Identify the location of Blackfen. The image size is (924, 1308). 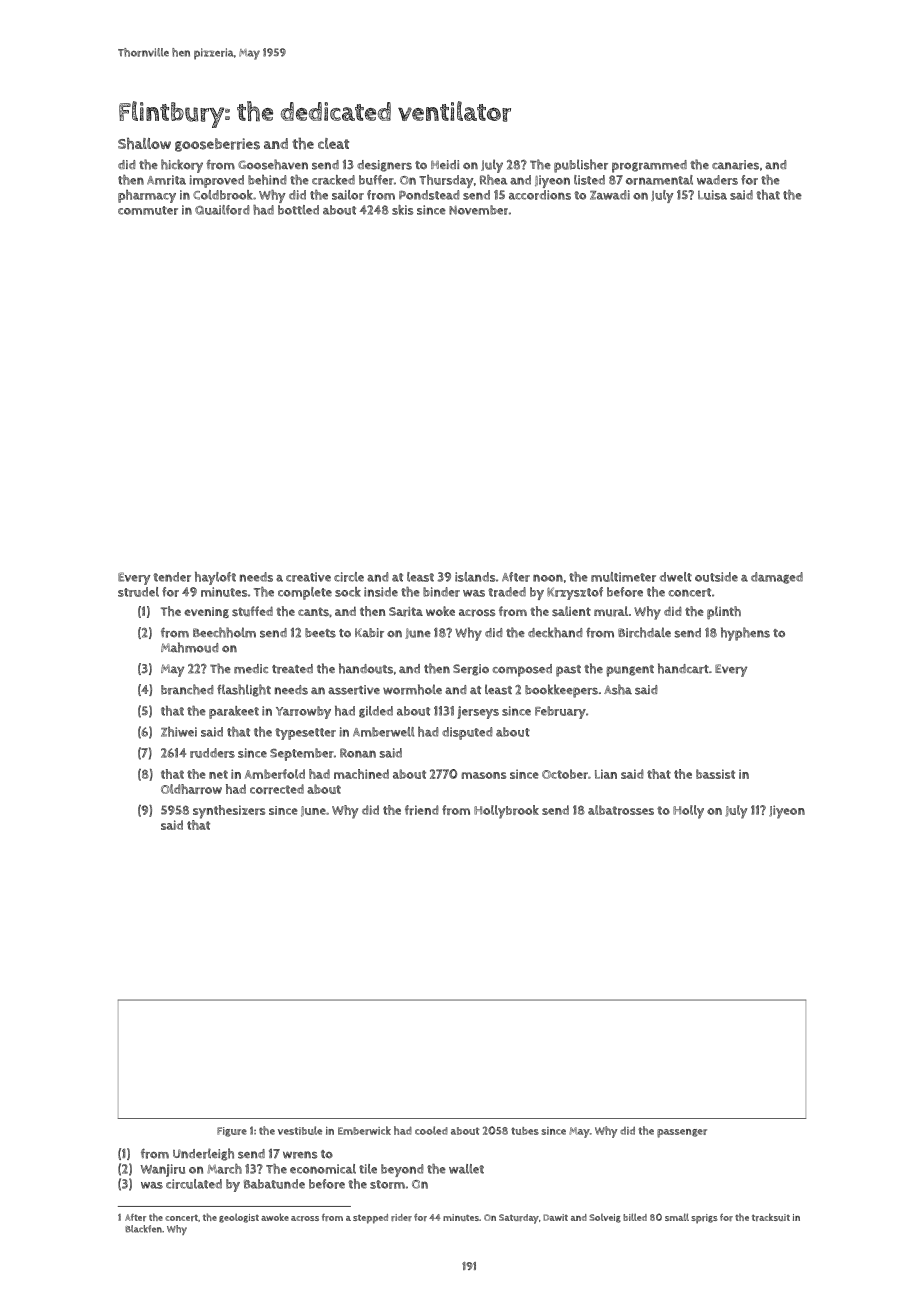
(143, 1229).
